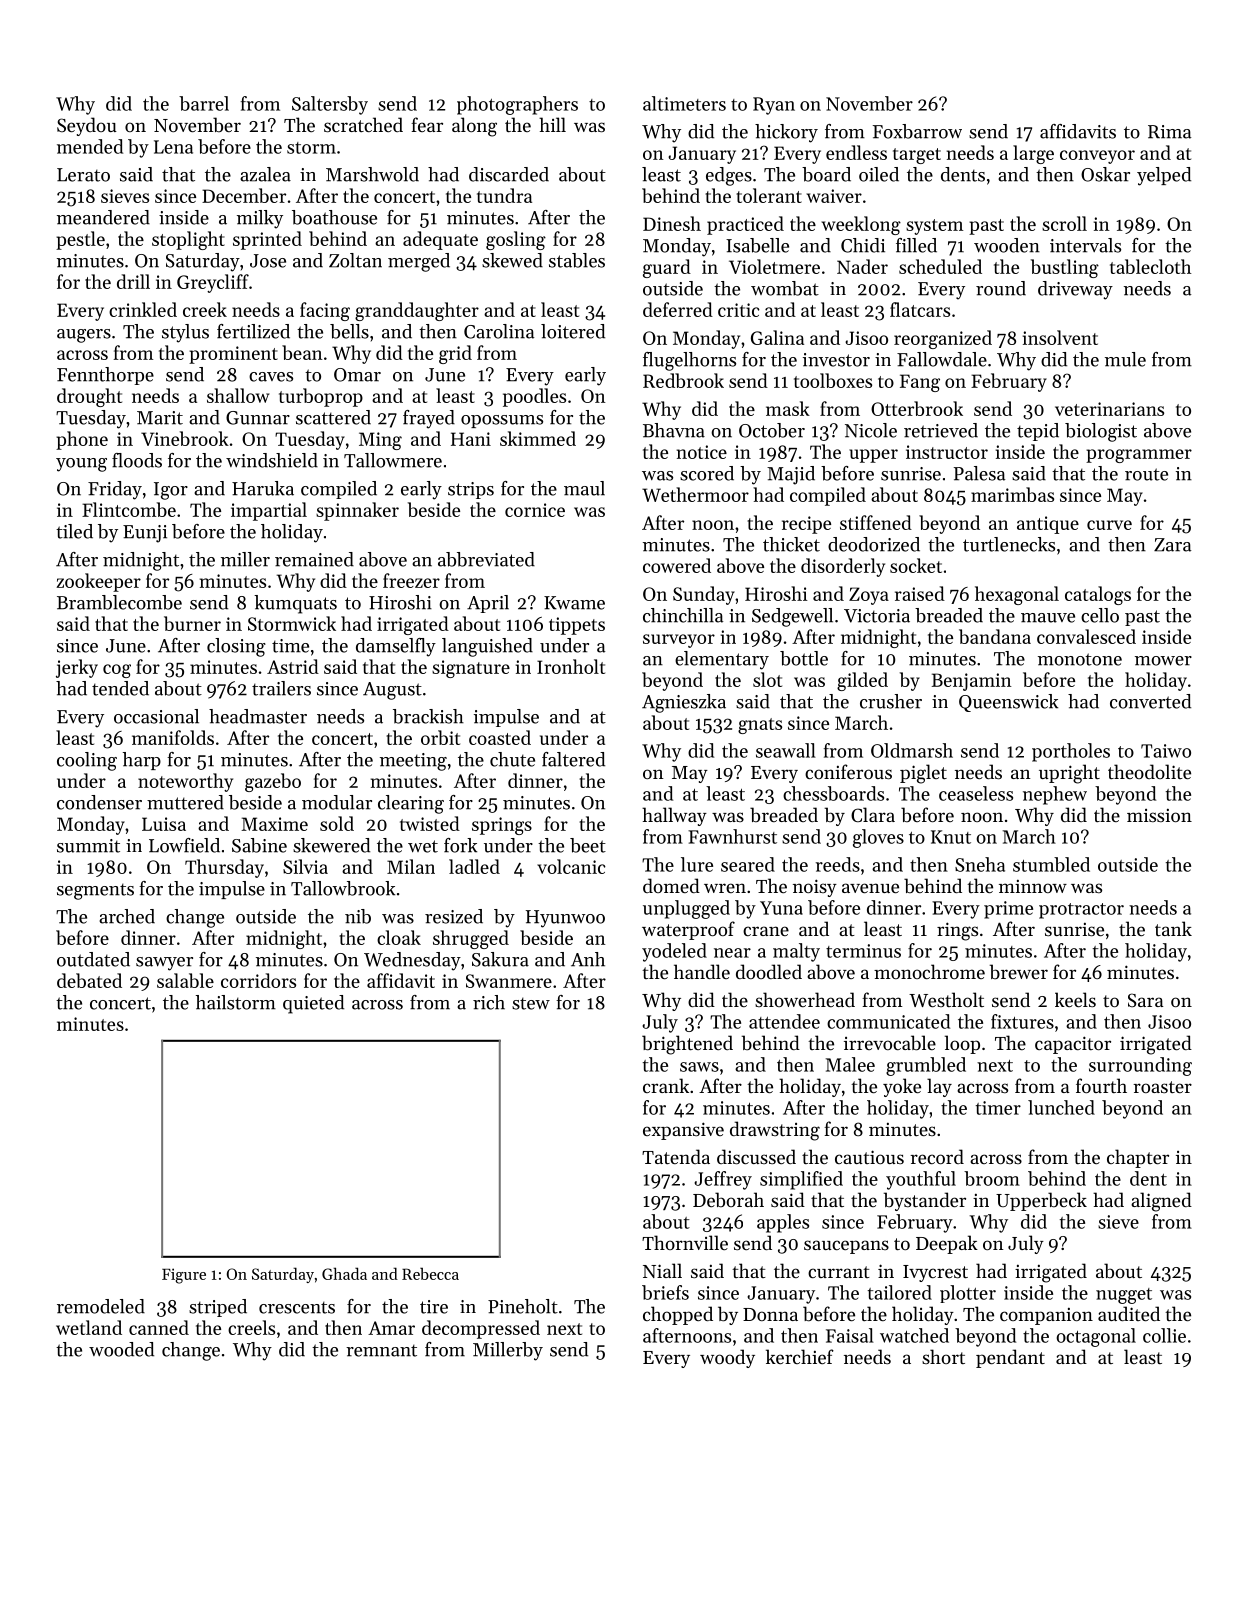 The image size is (1248, 1615). I want to click on guard, so click(667, 268).
